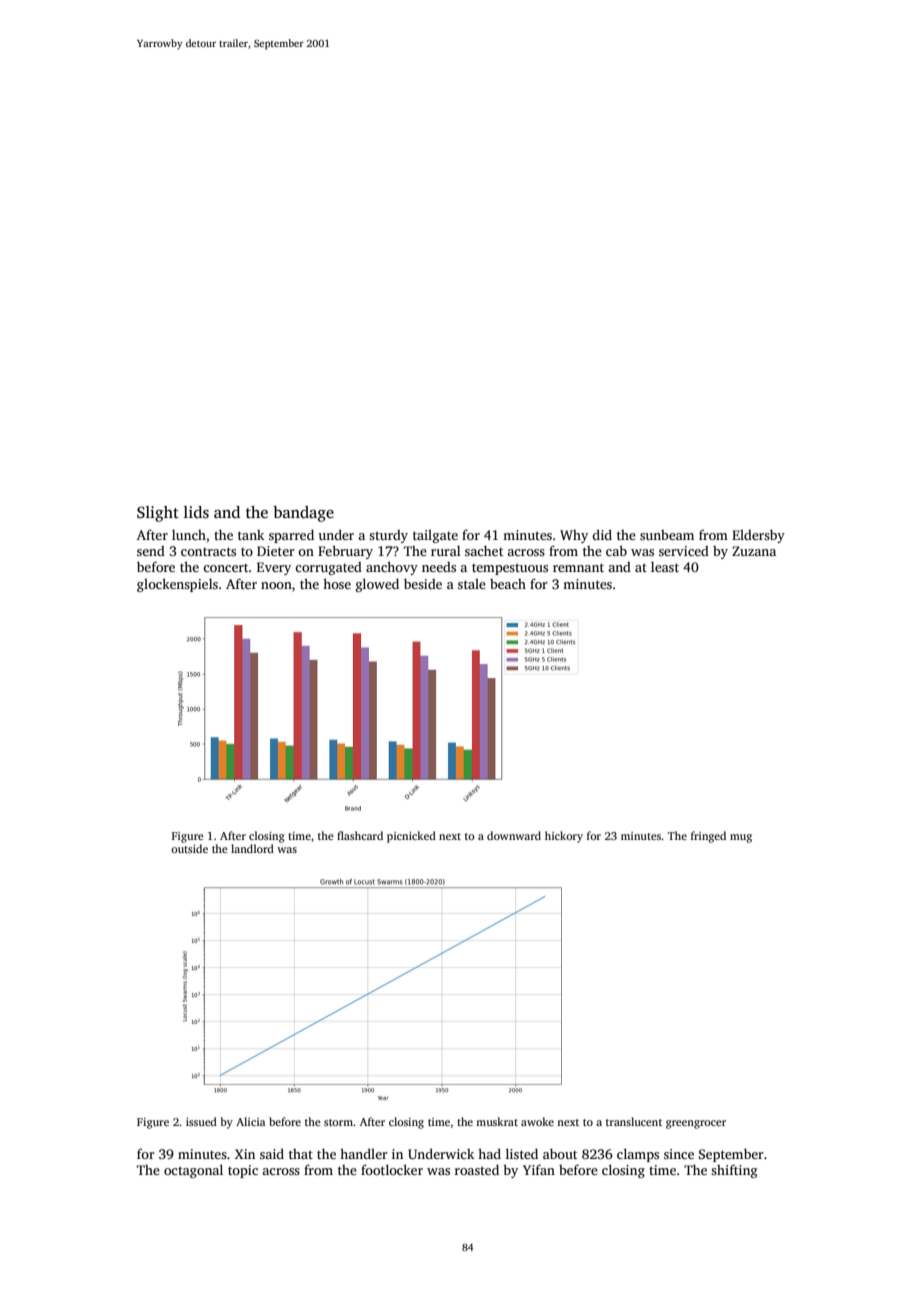  Describe the element at coordinates (634, 1121) in the document. I see `translucent` at that location.
